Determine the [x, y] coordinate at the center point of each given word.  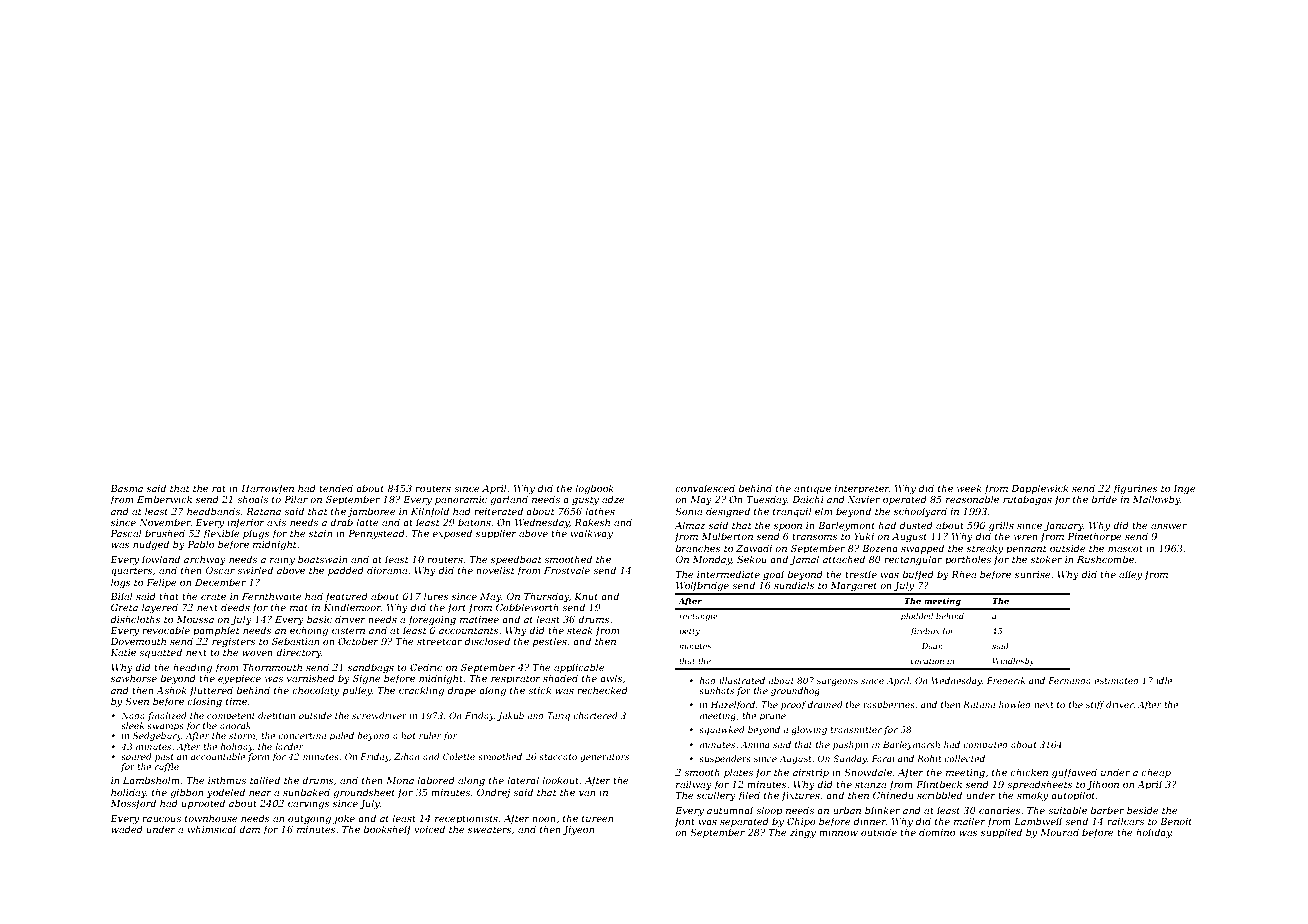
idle [1164, 680]
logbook [594, 489]
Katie [123, 652]
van [587, 793]
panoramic [461, 500]
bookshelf [388, 830]
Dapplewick [1039, 489]
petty [689, 632]
